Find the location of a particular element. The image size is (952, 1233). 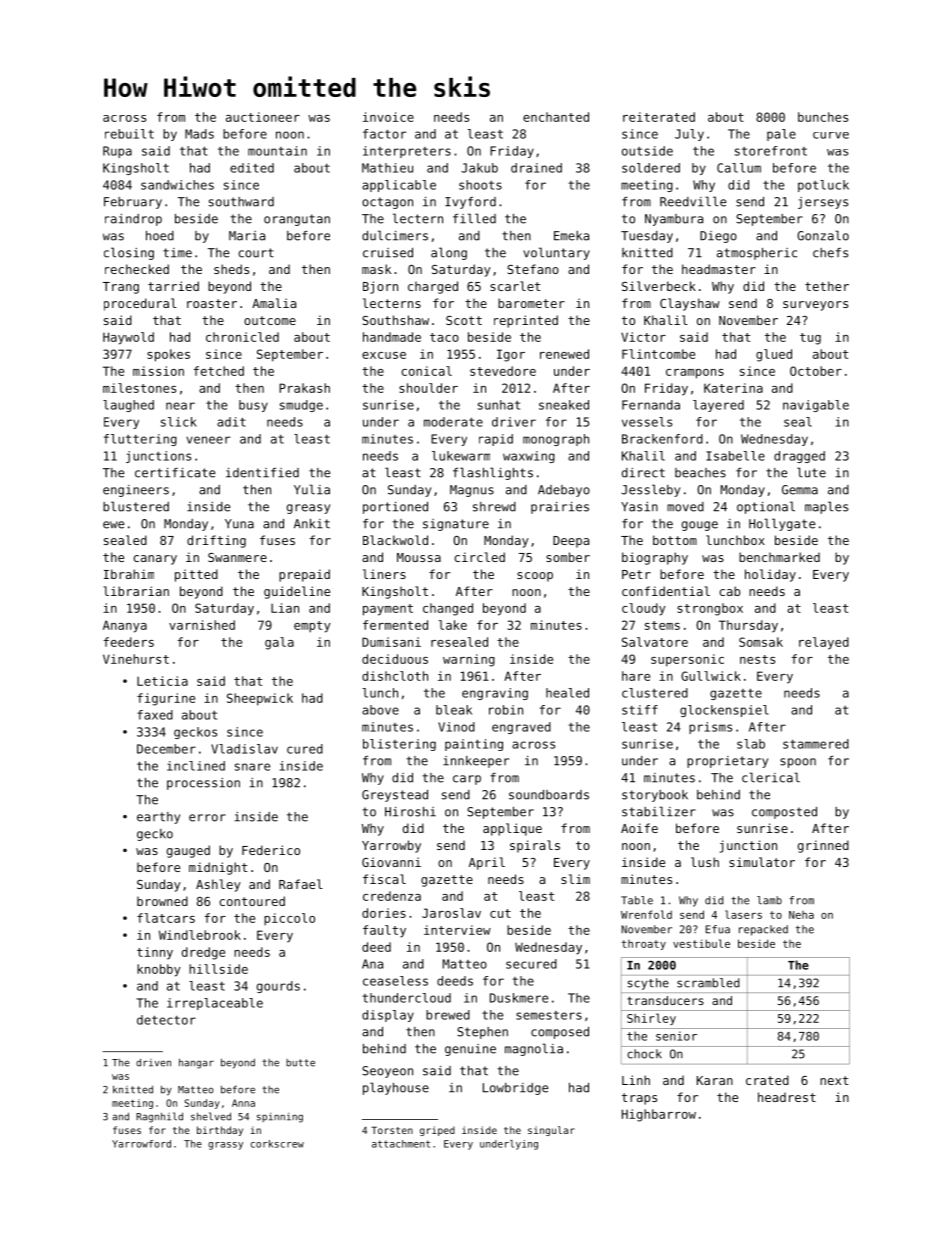

spoon is located at coordinates (798, 763).
